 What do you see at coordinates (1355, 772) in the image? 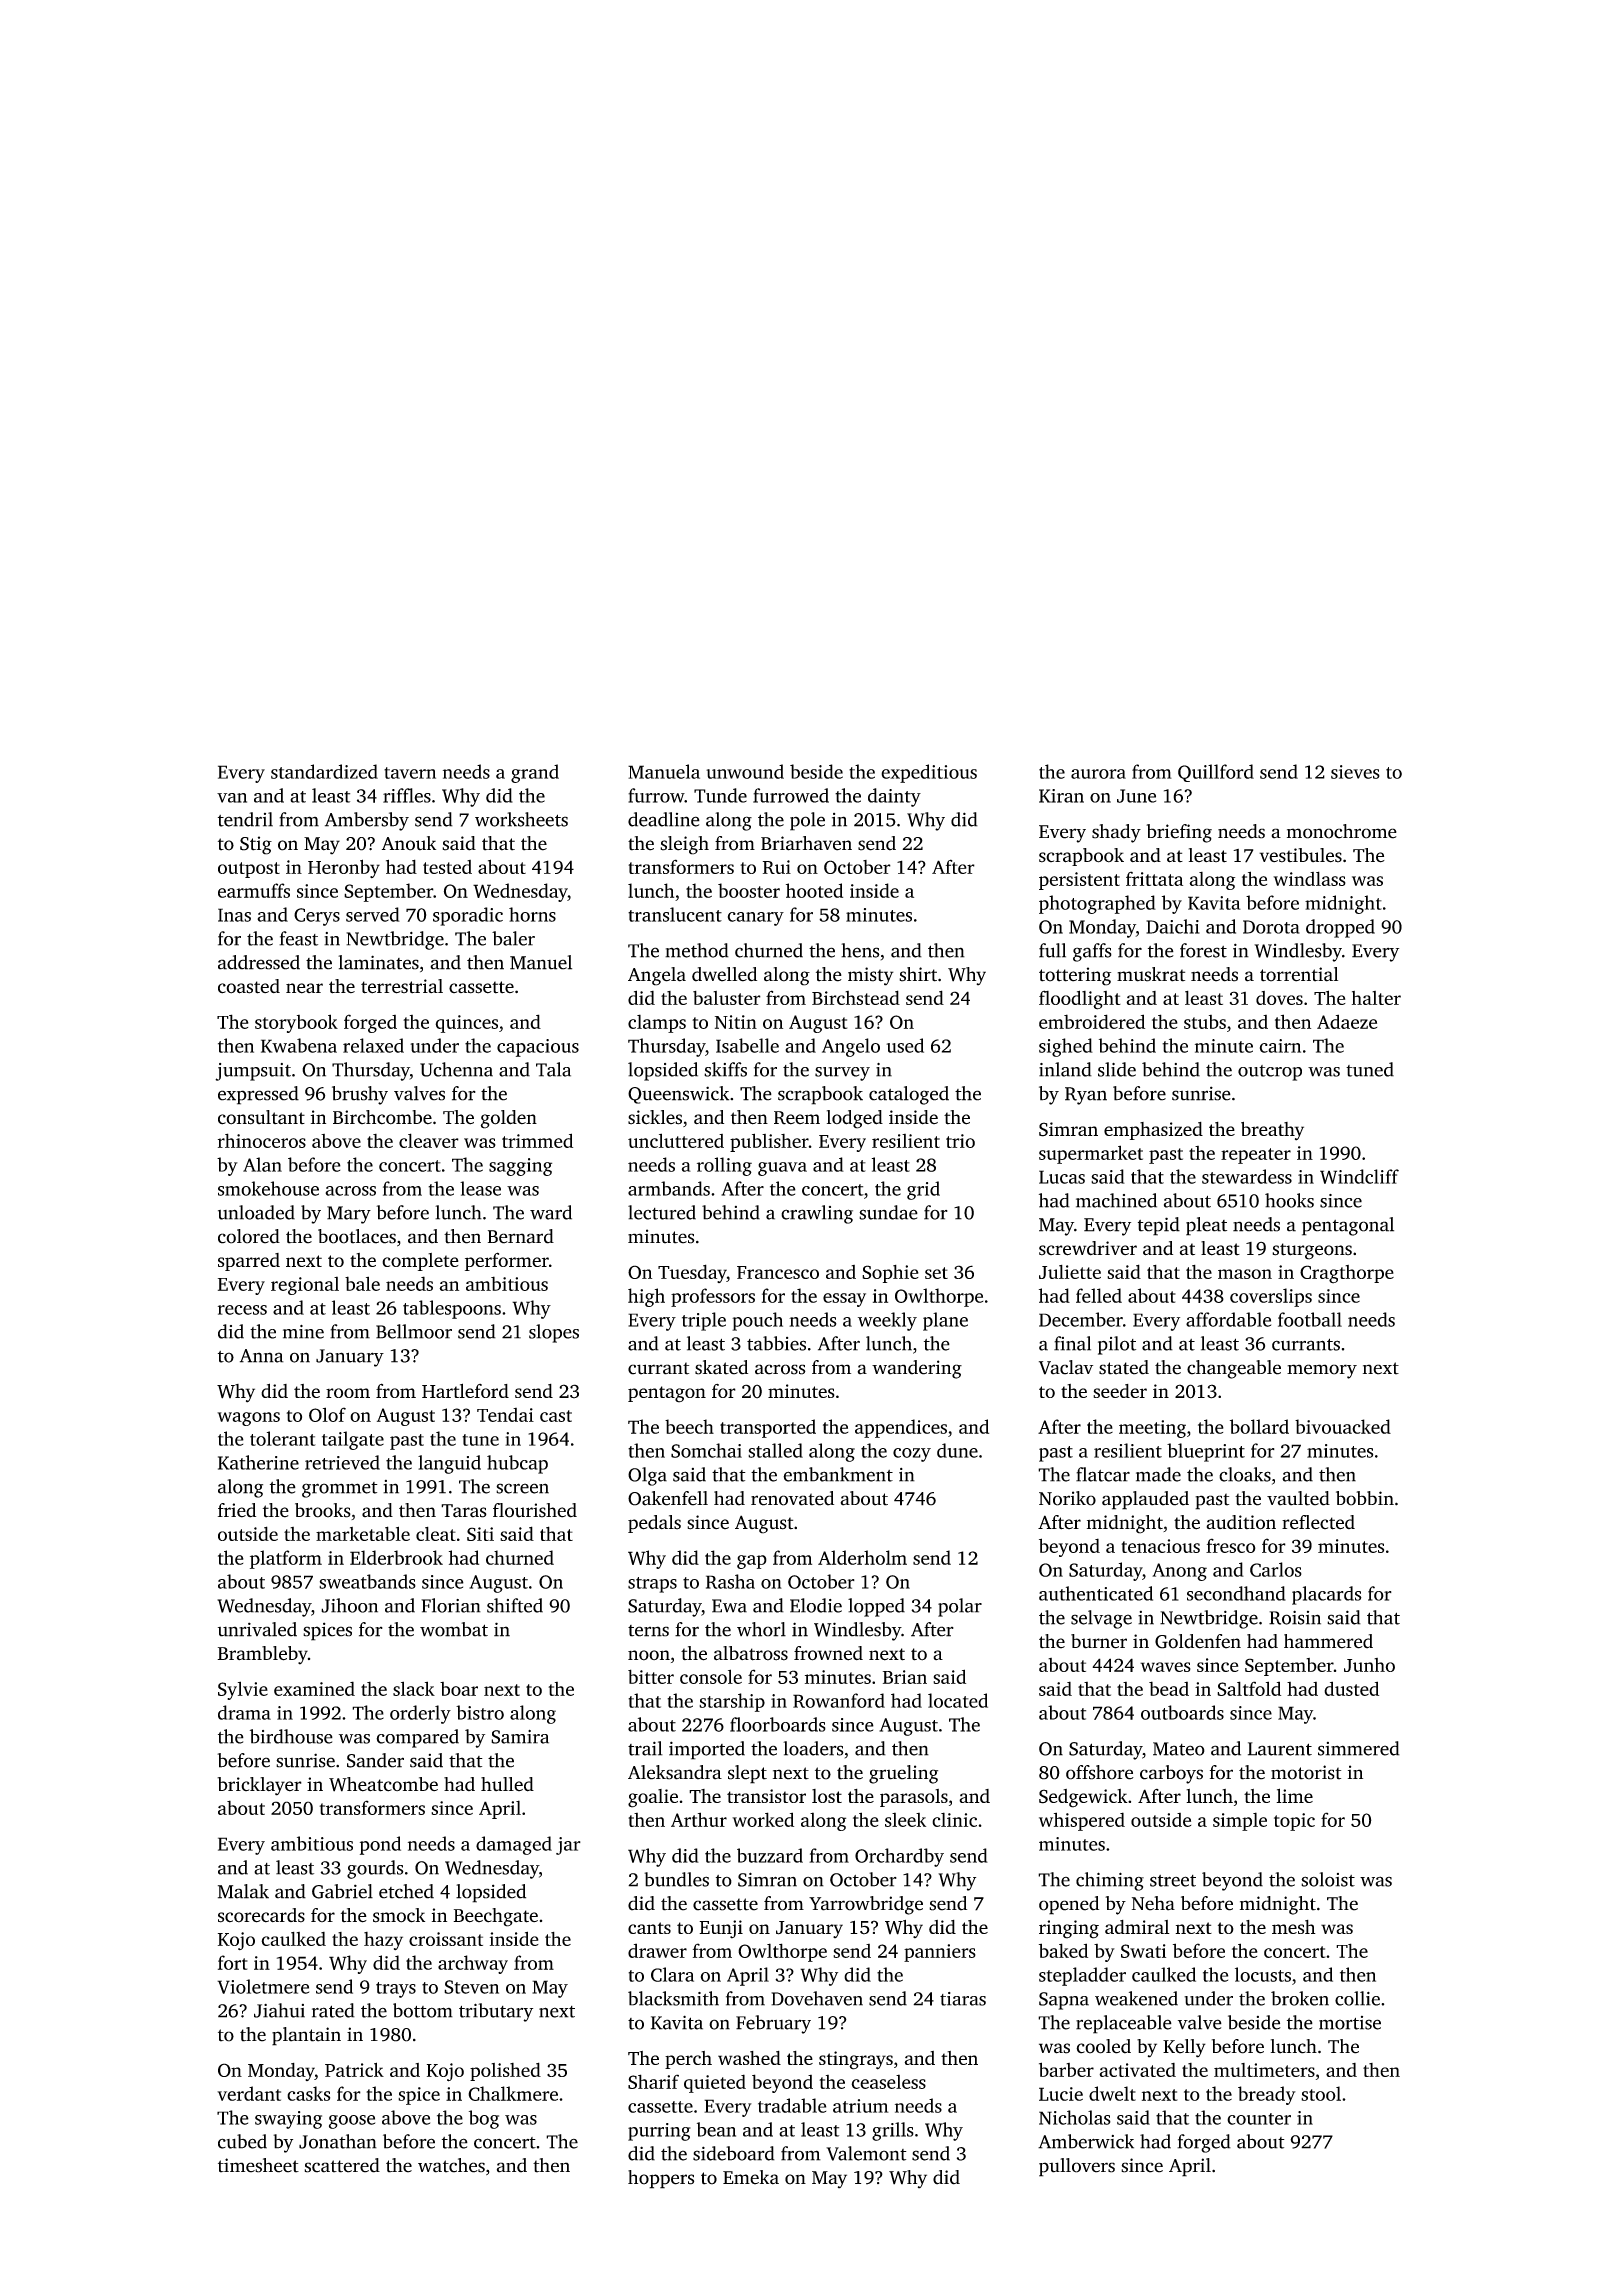
I see `sieves` at bounding box center [1355, 772].
